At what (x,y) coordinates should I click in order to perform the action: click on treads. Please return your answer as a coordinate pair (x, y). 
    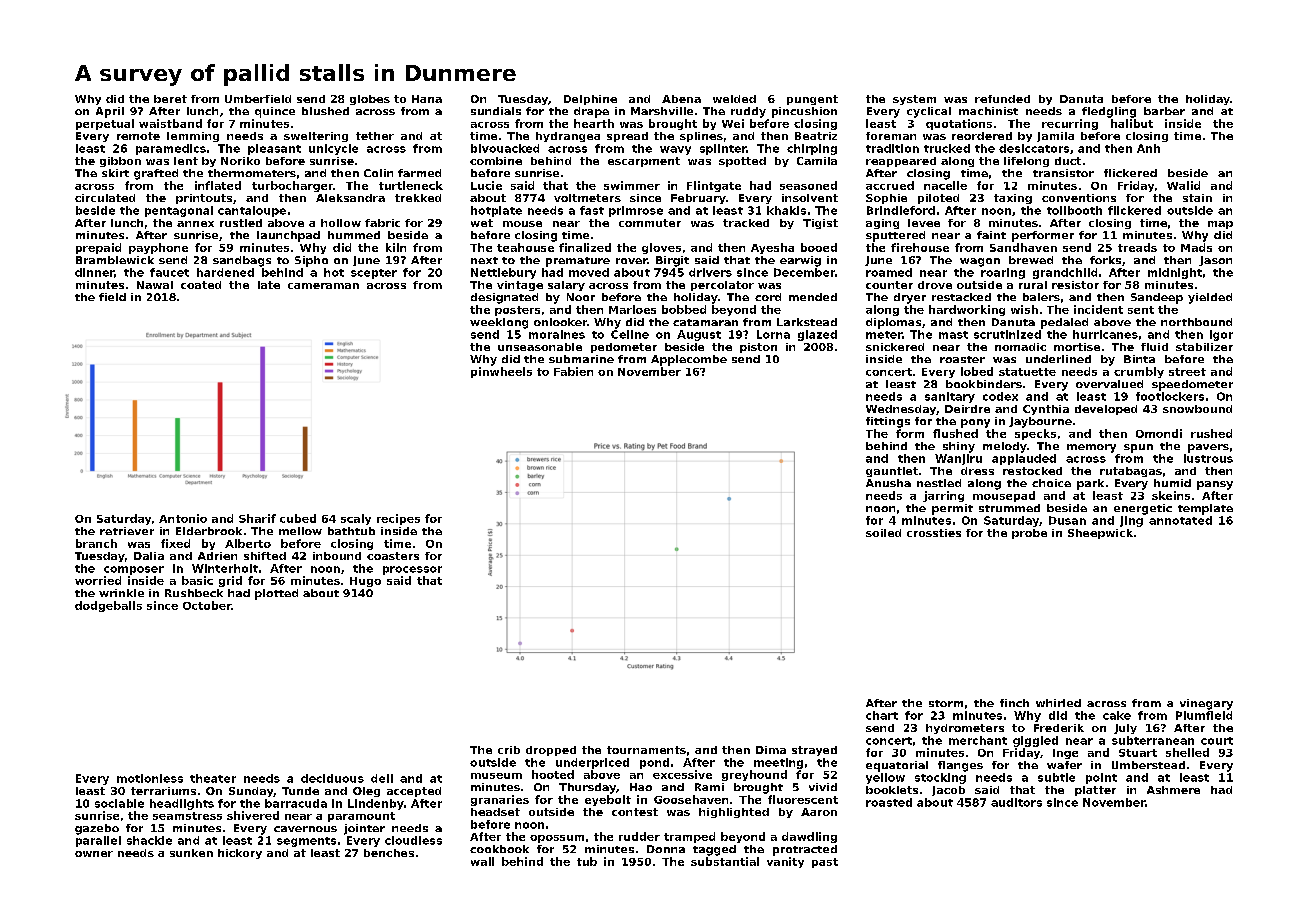
    Looking at the image, I should click on (1137, 247).
